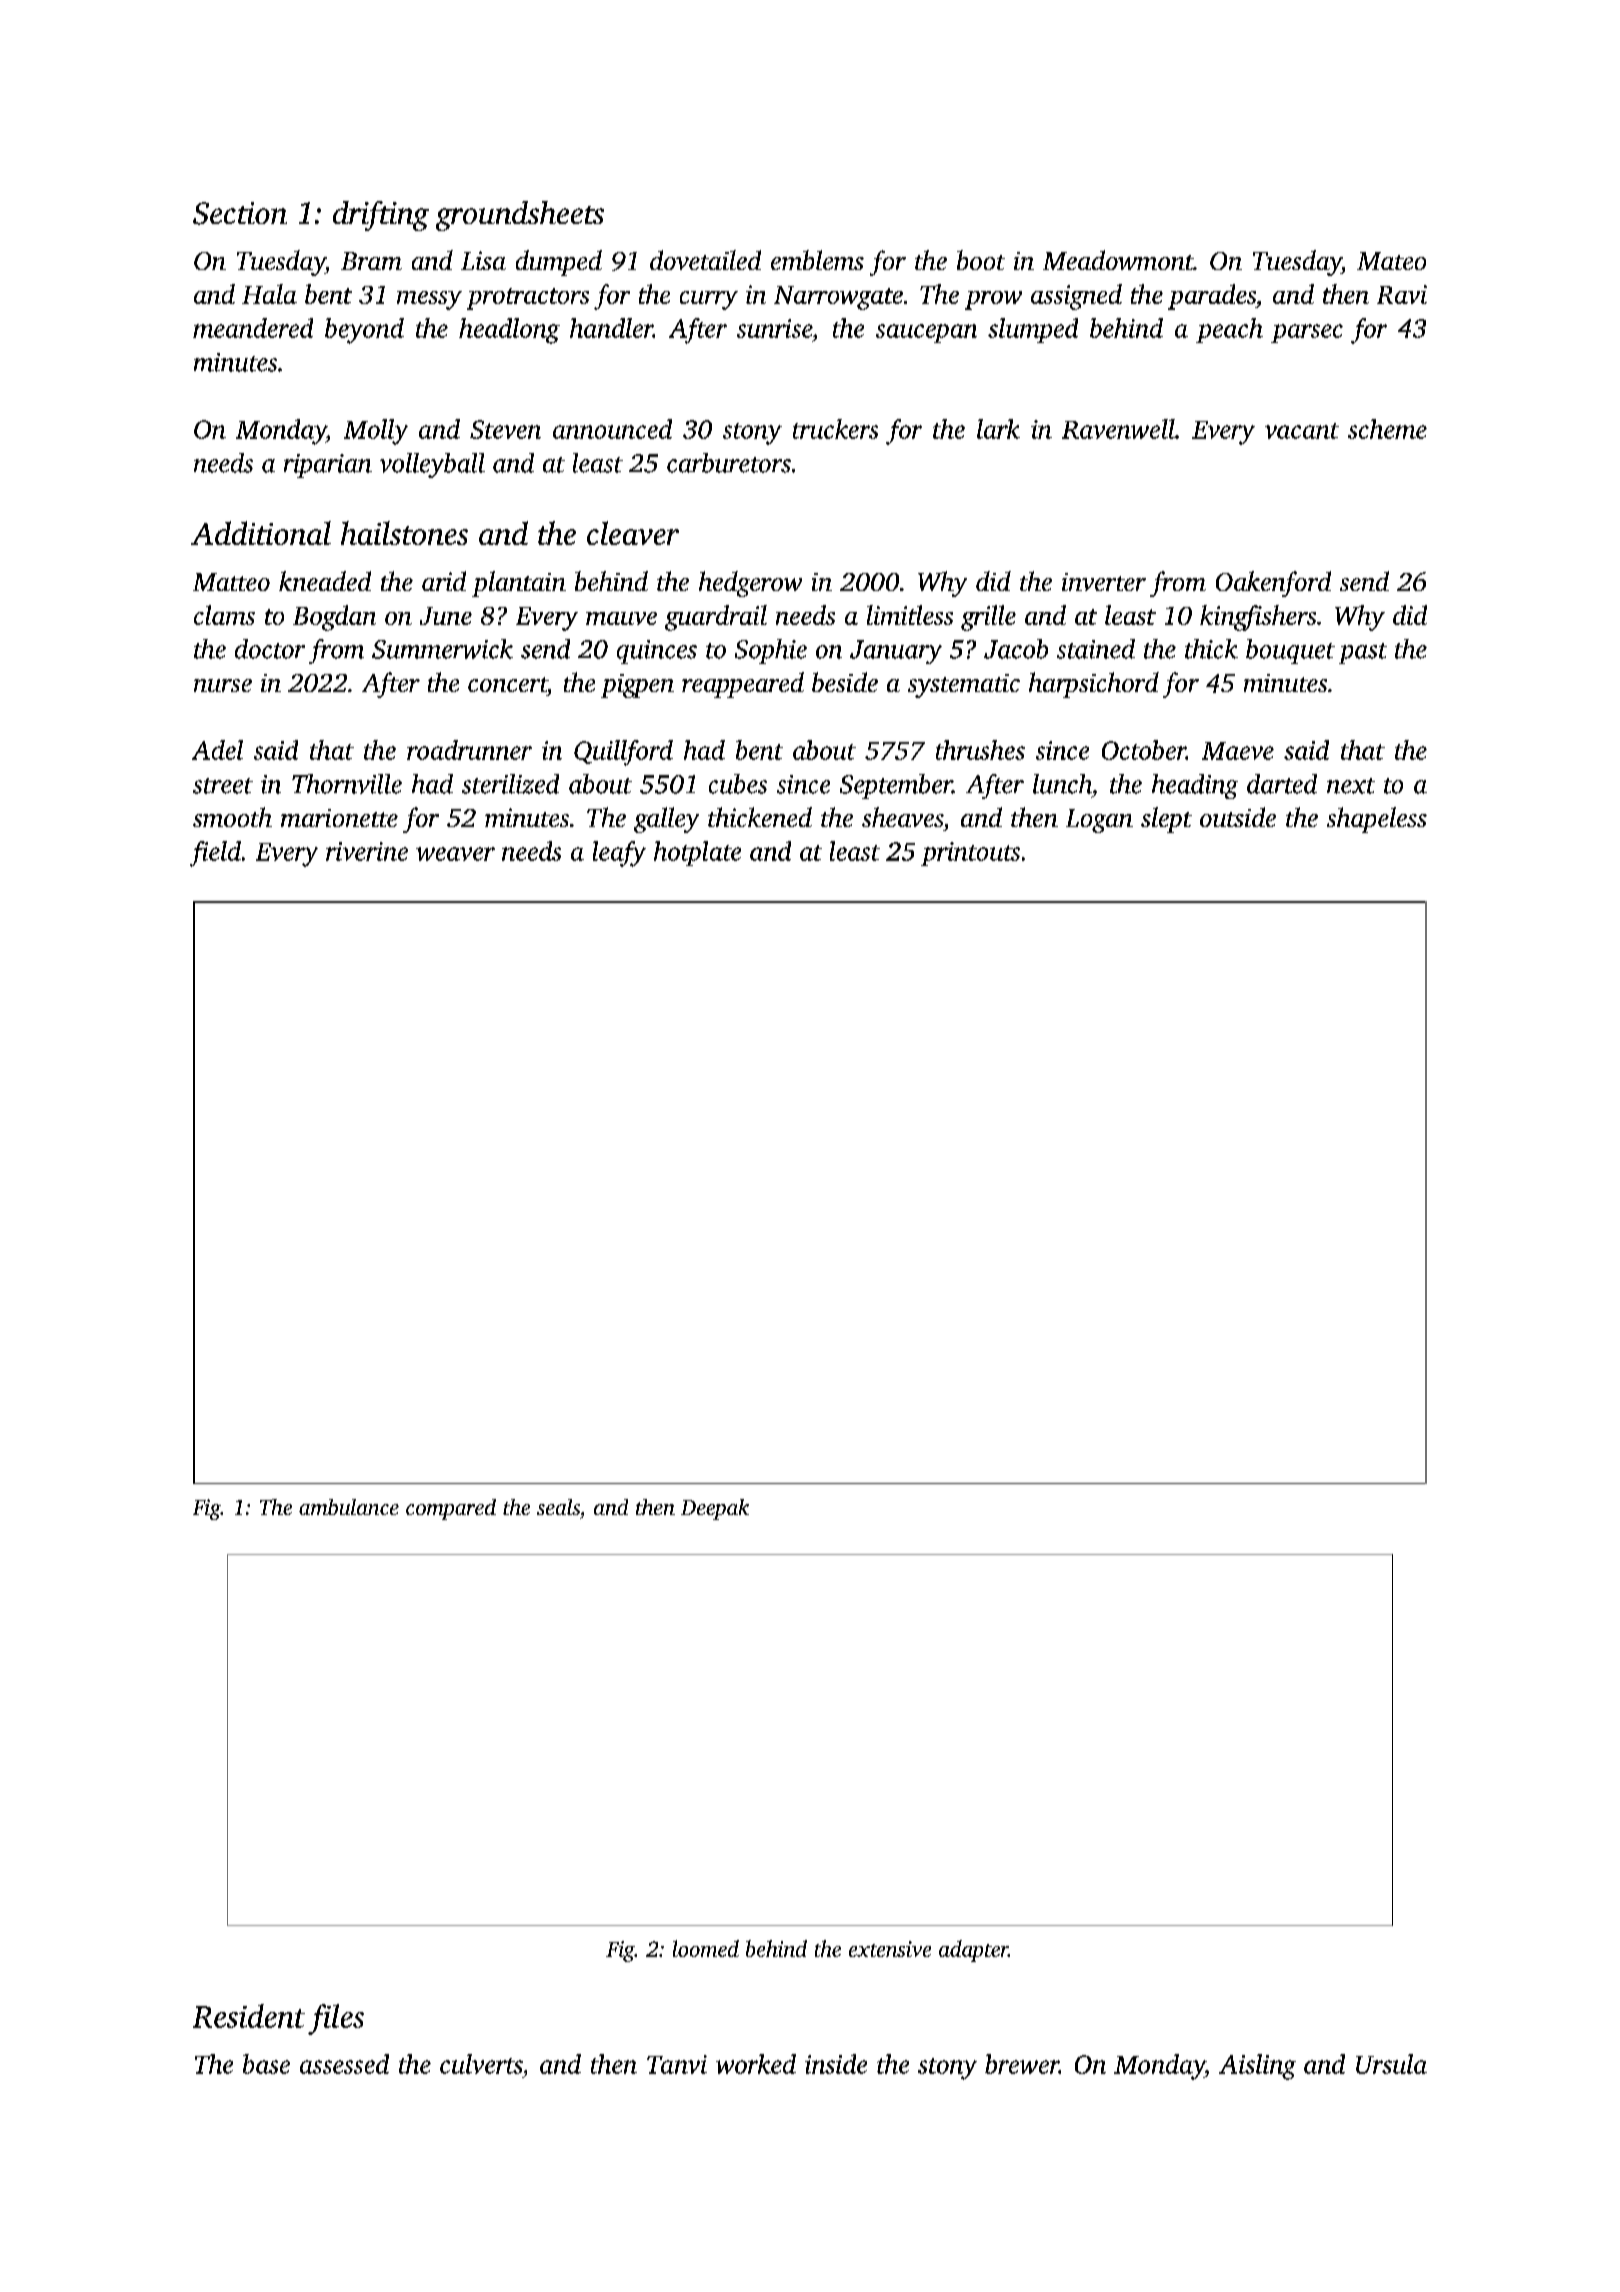 This screenshot has width=1620, height=2292. What do you see at coordinates (998, 429) in the screenshot?
I see `lark` at bounding box center [998, 429].
